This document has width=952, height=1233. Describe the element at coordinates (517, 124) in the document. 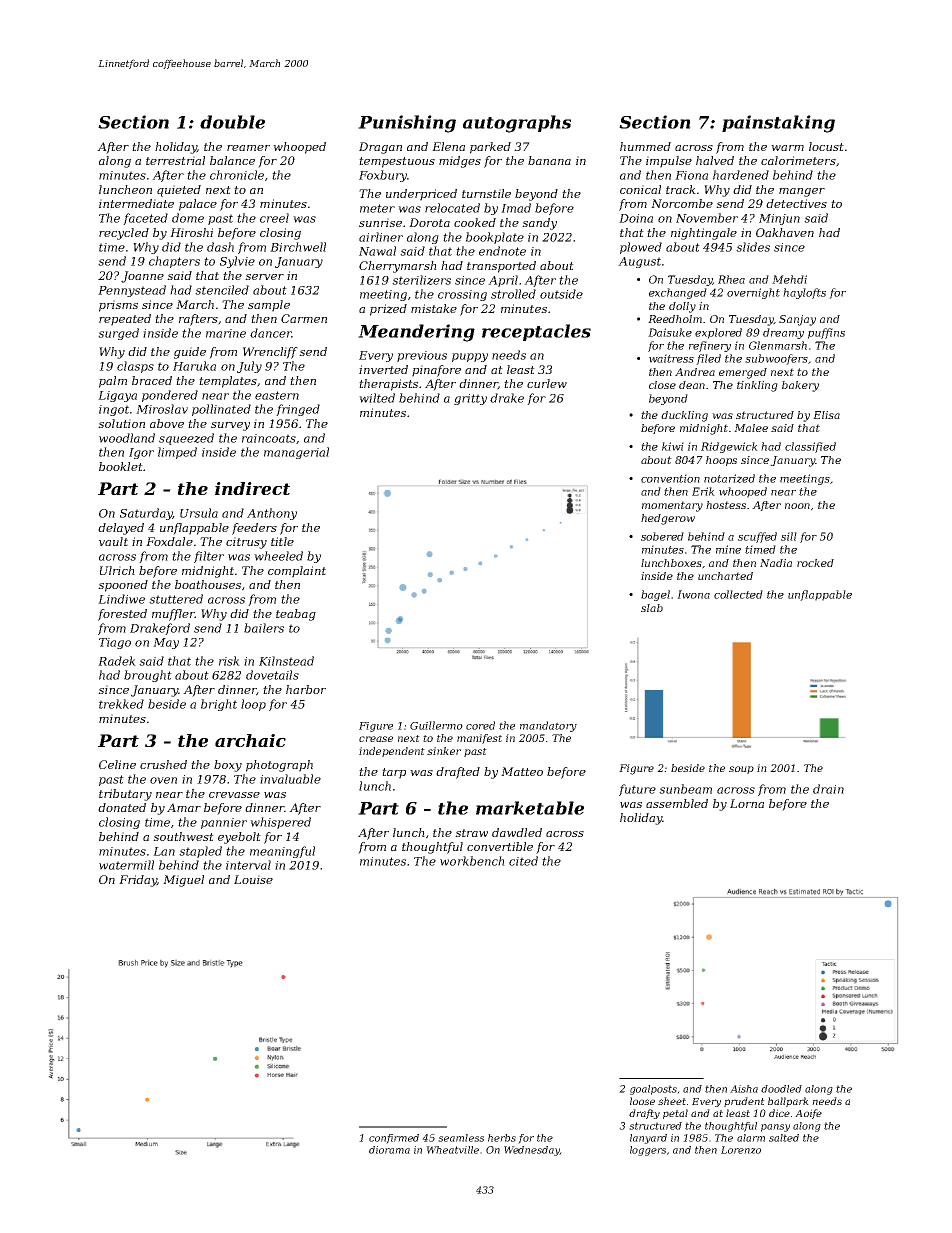

I see `autographs` at that location.
